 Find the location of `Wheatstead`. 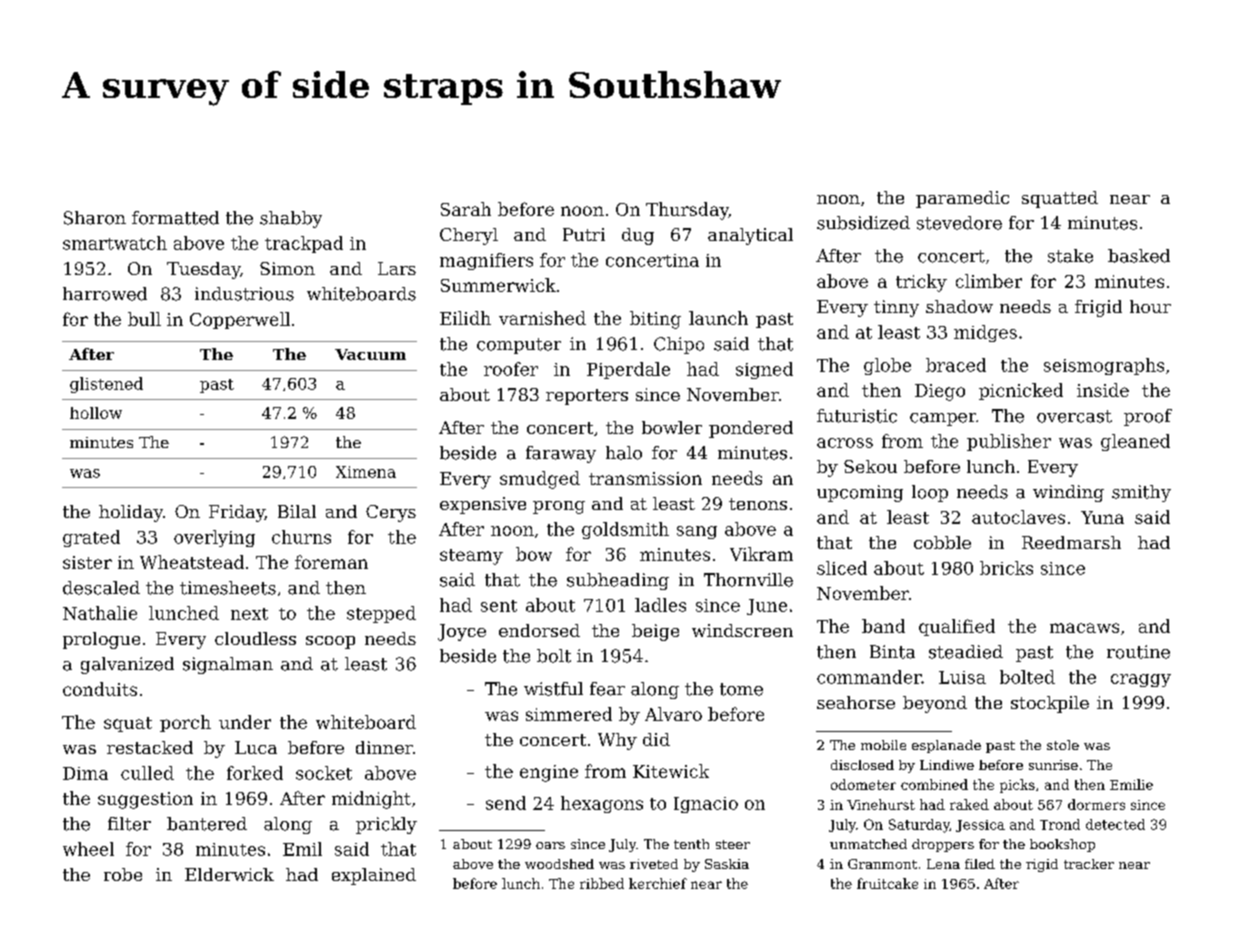

Wheatstead is located at coordinates (192, 562).
